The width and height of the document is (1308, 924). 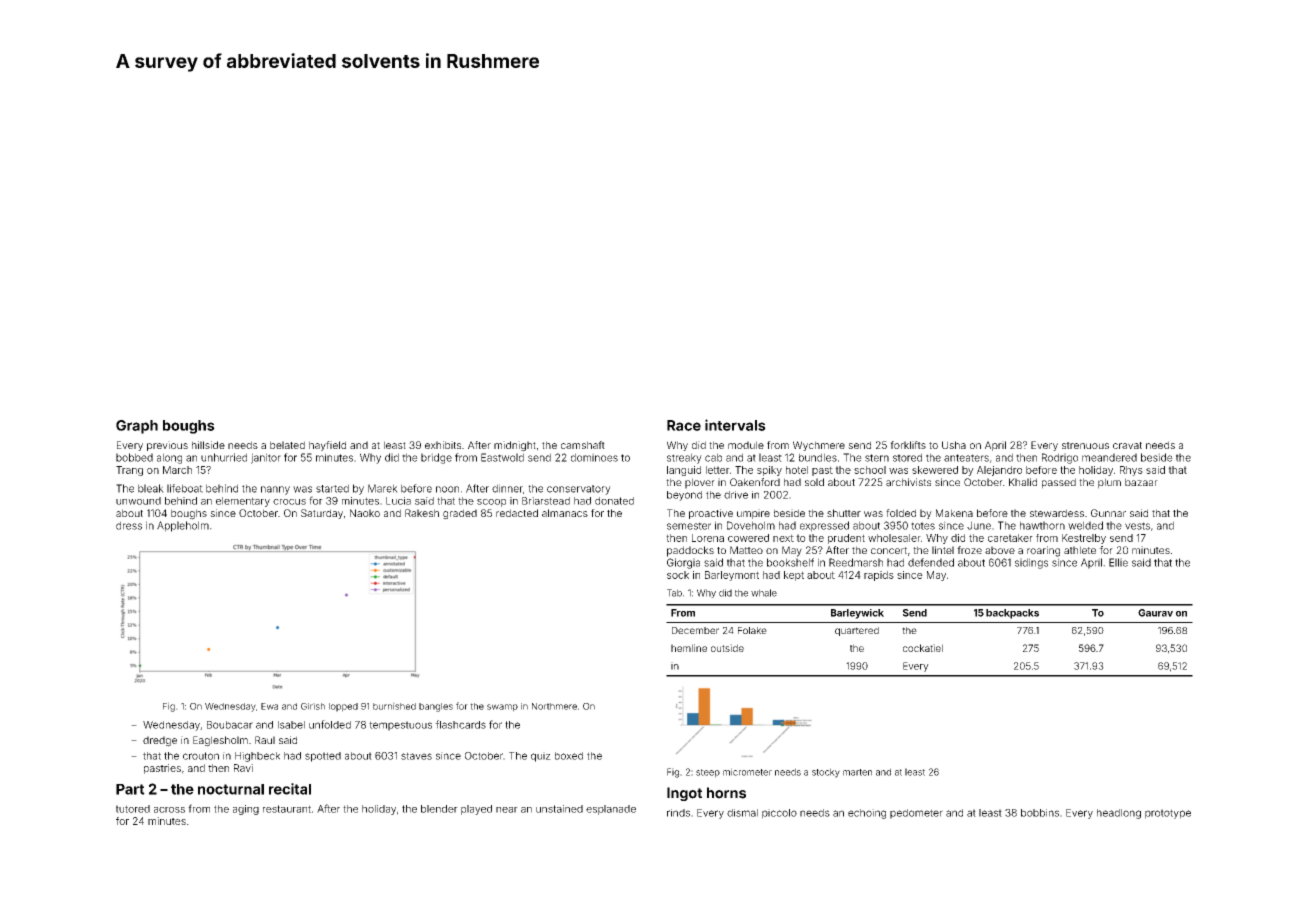 What do you see at coordinates (137, 427) in the document?
I see `Graph` at bounding box center [137, 427].
